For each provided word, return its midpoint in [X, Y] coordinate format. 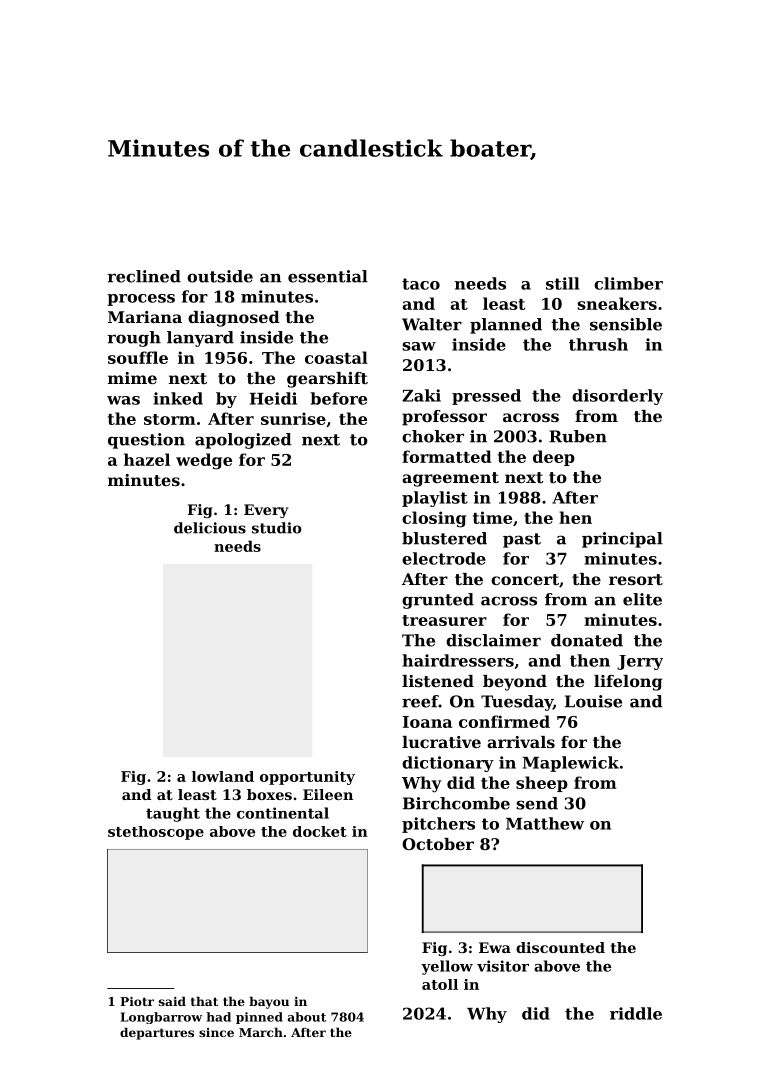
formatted [447, 456]
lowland [223, 776]
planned [506, 326]
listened [438, 681]
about [307, 1017]
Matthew [545, 823]
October [438, 844]
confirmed [504, 721]
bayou [269, 1002]
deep [554, 458]
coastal [336, 357]
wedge [204, 461]
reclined [144, 276]
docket [320, 831]
